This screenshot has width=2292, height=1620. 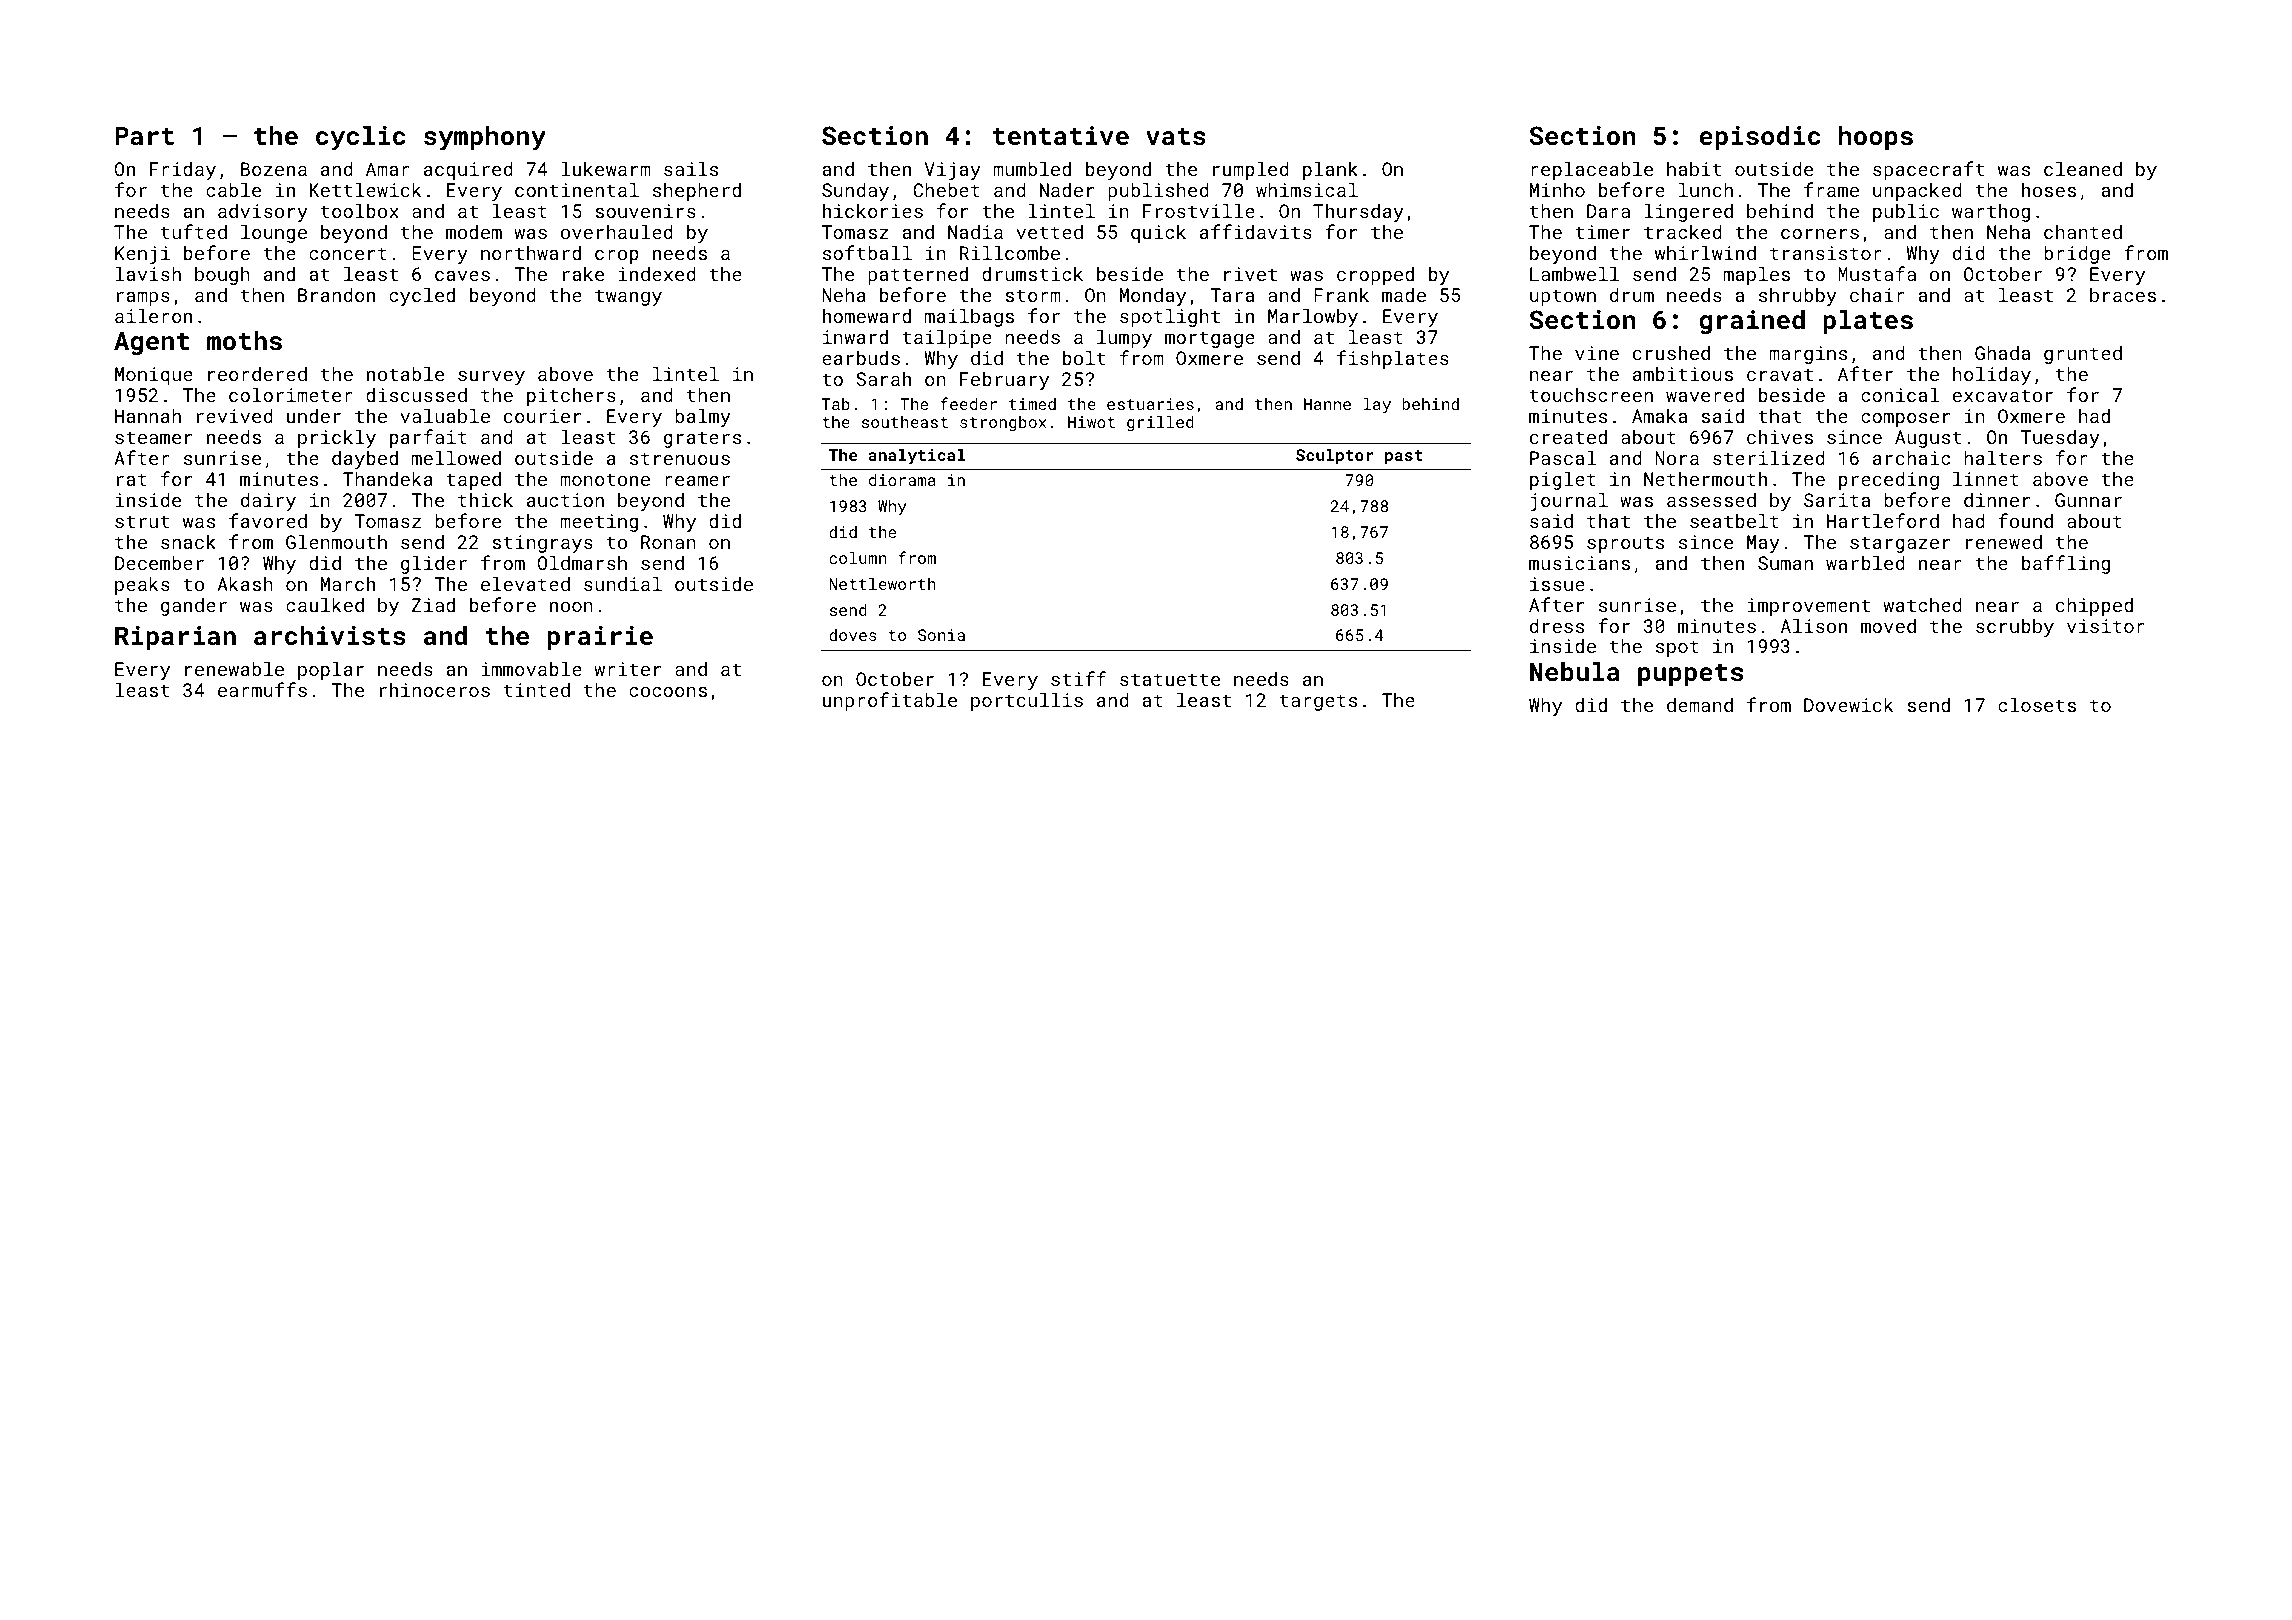 What do you see at coordinates (1659, 415) in the screenshot?
I see `Amaka` at bounding box center [1659, 415].
